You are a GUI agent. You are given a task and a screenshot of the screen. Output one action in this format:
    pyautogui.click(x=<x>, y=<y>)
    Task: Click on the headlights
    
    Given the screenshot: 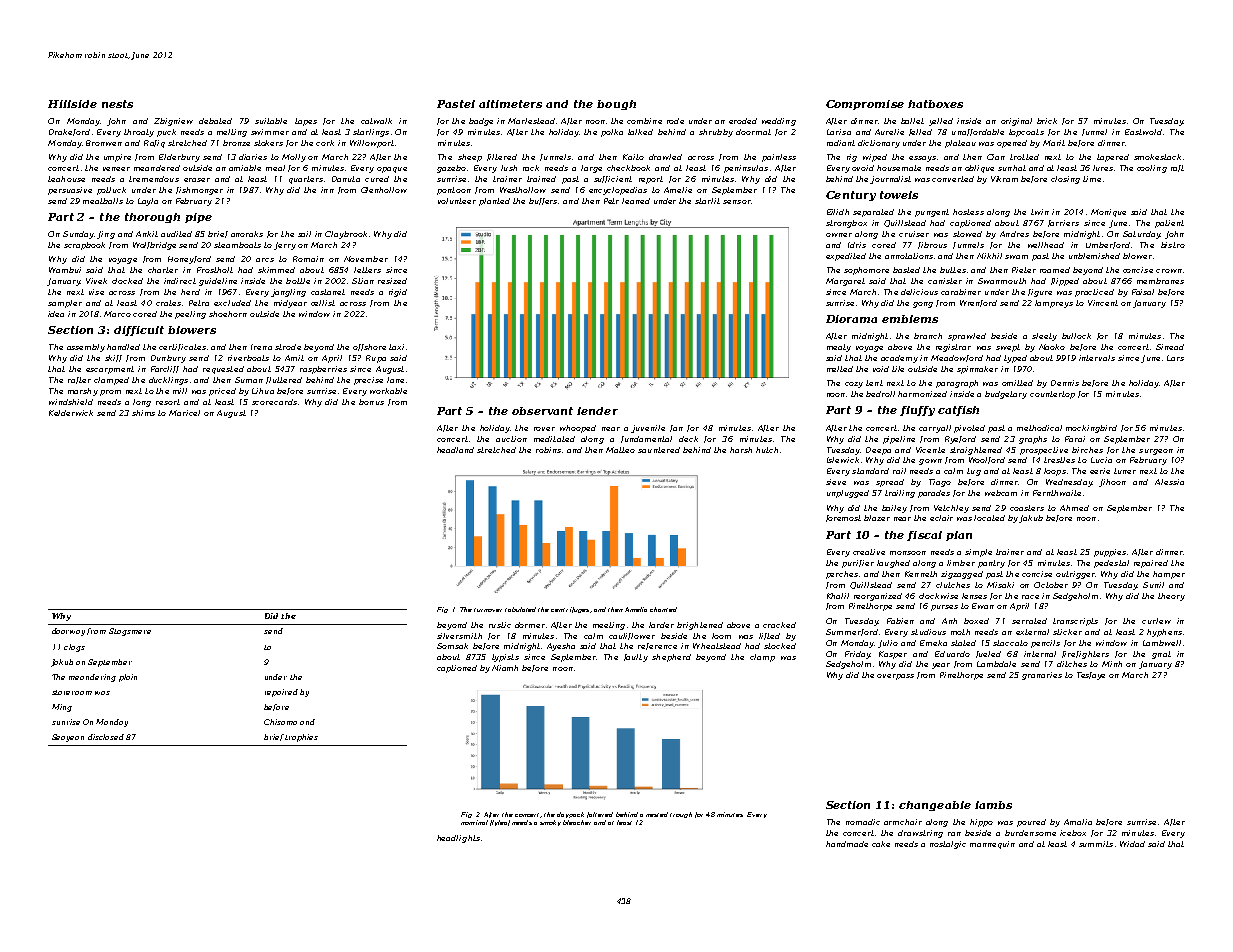 What is the action you would take?
    pyautogui.click(x=458, y=839)
